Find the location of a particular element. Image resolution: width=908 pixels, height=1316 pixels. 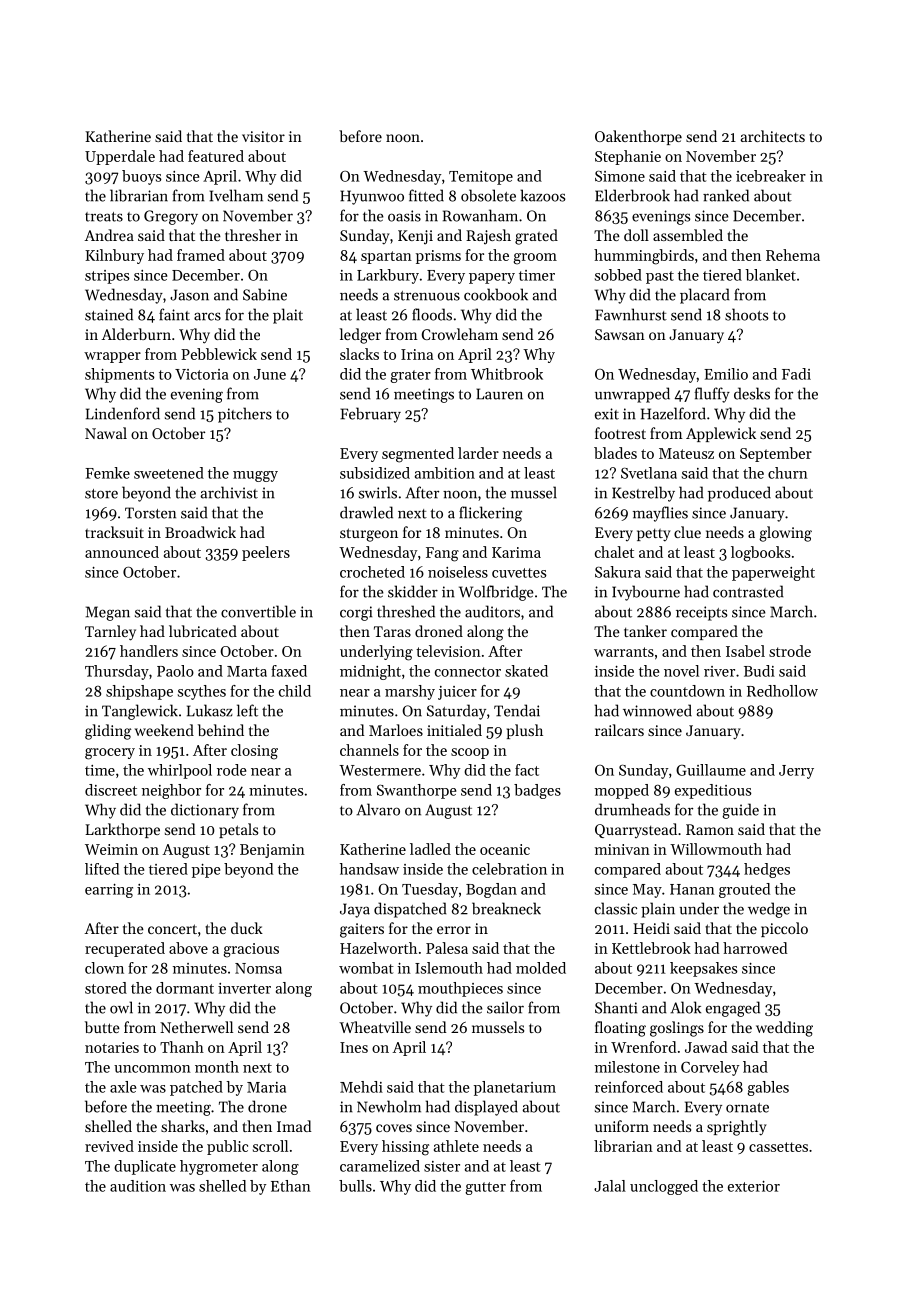

Temitope is located at coordinates (481, 178).
